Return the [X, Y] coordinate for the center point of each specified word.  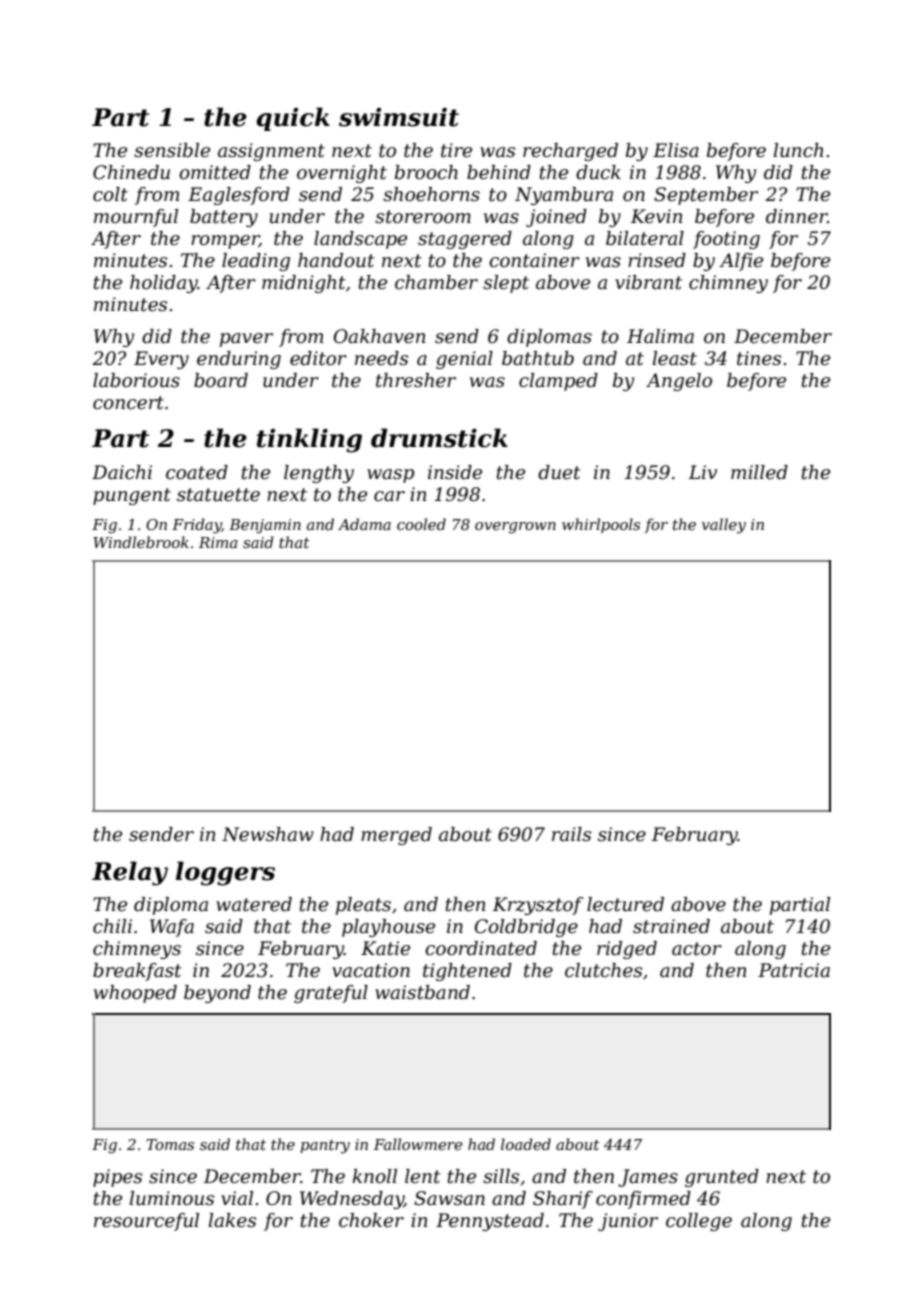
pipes [117, 1178]
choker [371, 1220]
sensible [172, 150]
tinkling [309, 440]
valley [724, 526]
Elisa [676, 150]
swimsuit [399, 117]
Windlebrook [141, 542]
